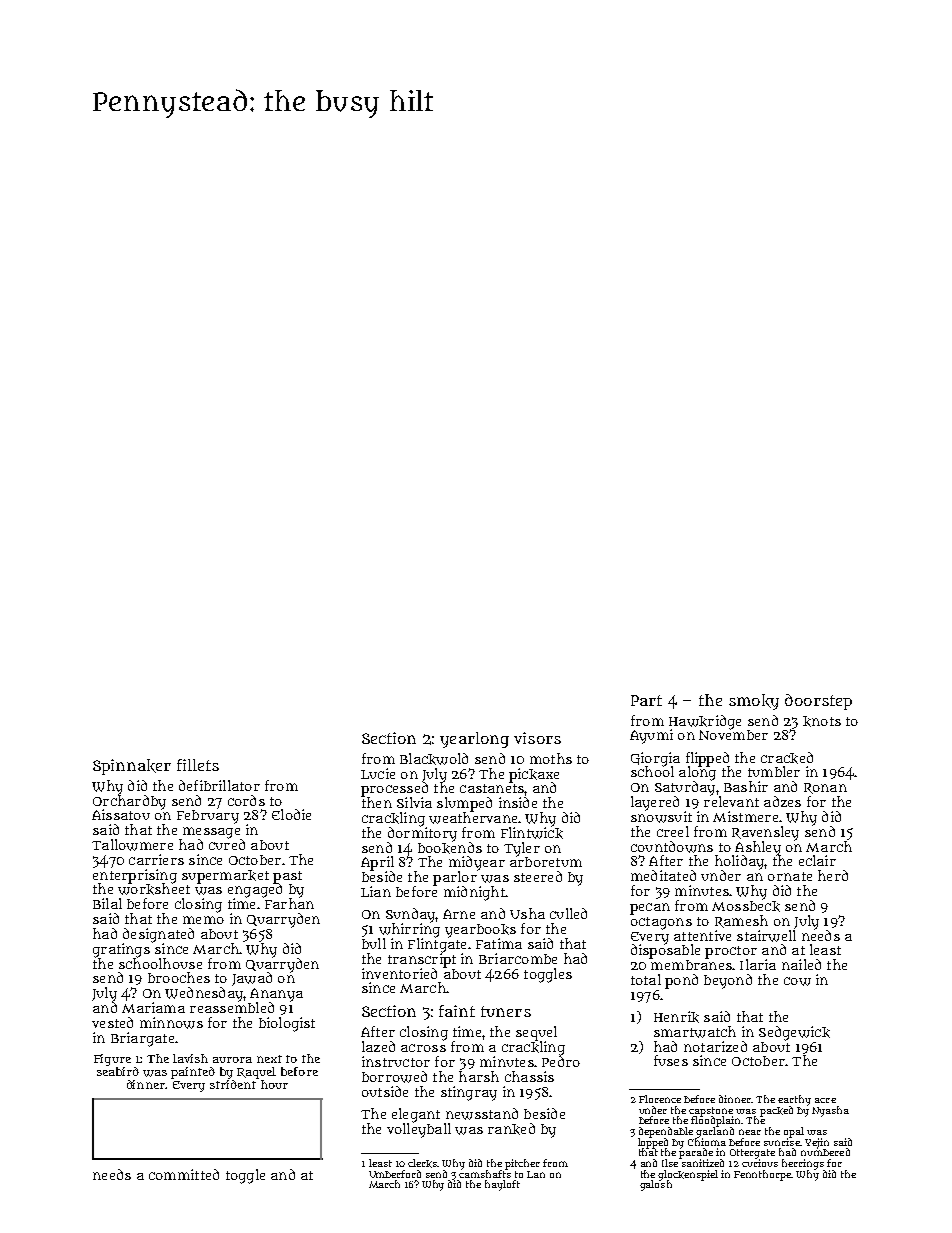  What do you see at coordinates (474, 740) in the screenshot?
I see `yearlong` at bounding box center [474, 740].
